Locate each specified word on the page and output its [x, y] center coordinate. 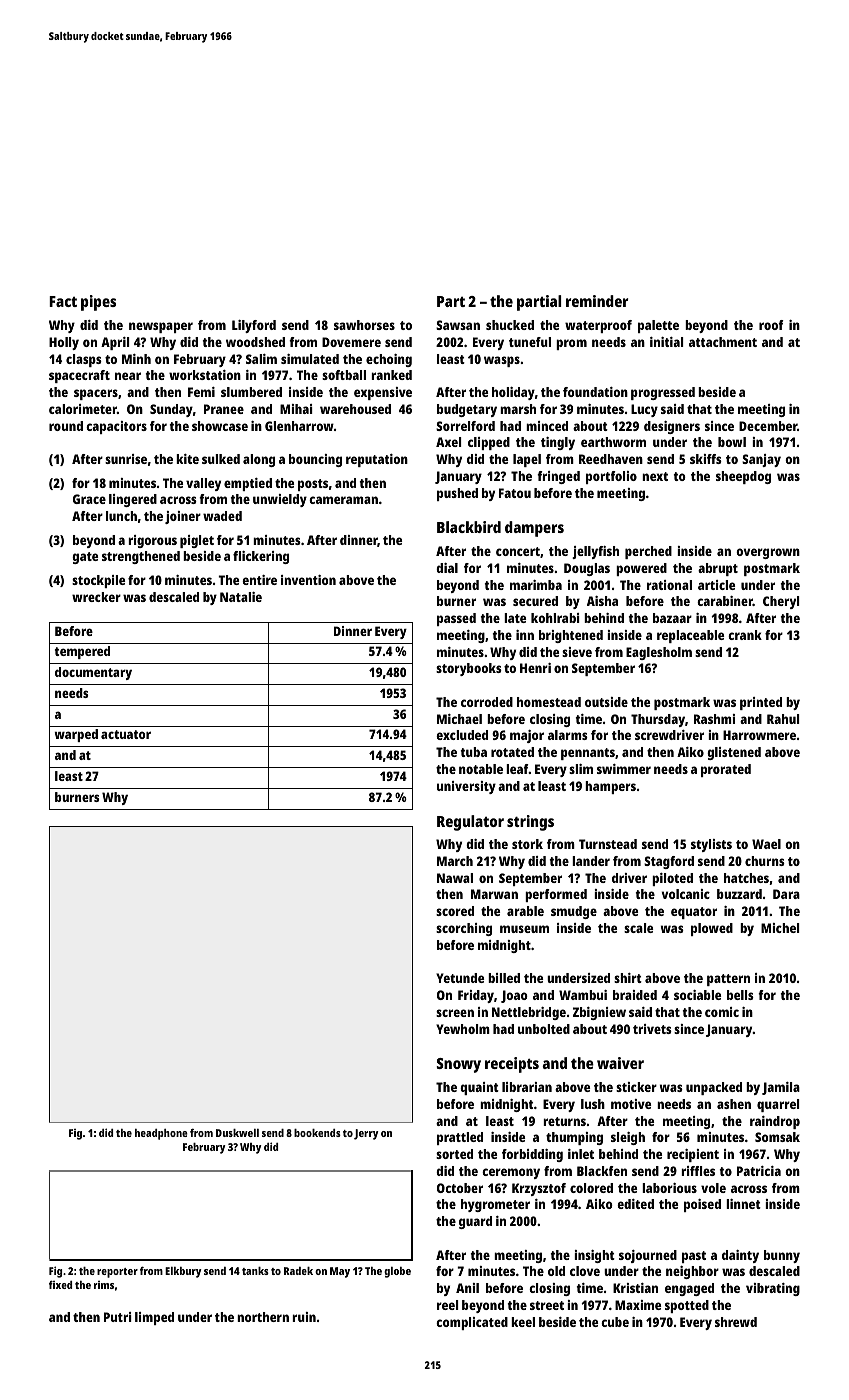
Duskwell [237, 1133]
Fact [63, 301]
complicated [472, 1323]
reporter [117, 1273]
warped [76, 735]
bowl [732, 442]
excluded [462, 735]
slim [581, 769]
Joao [514, 996]
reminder [597, 301]
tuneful [530, 342]
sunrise [126, 459]
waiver [620, 1063]
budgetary [467, 410]
